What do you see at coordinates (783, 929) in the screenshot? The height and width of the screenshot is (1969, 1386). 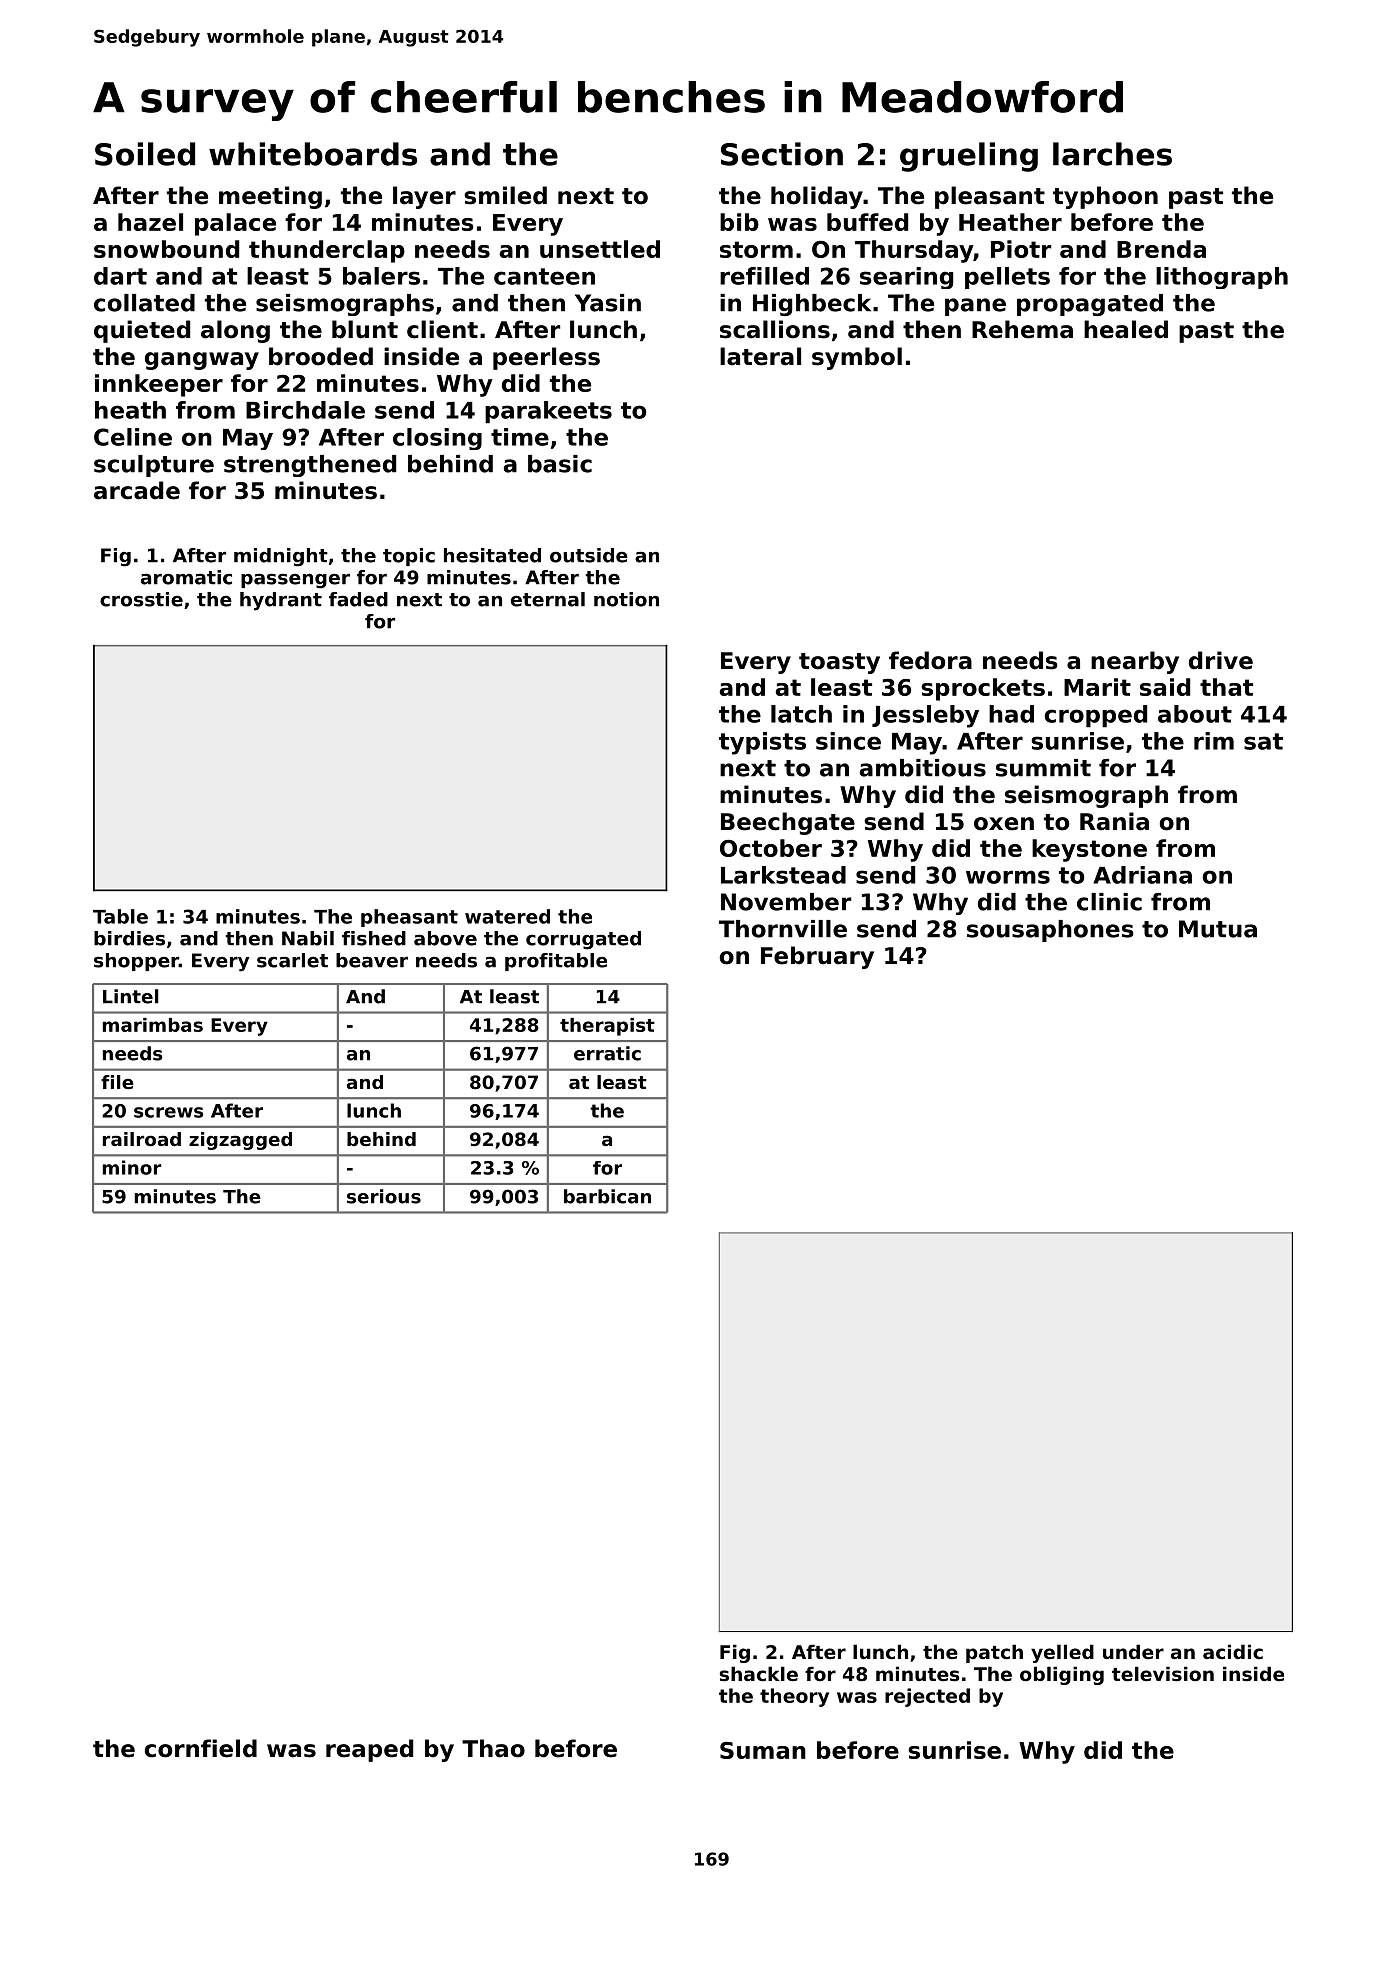 I see `Thornville` at bounding box center [783, 929].
